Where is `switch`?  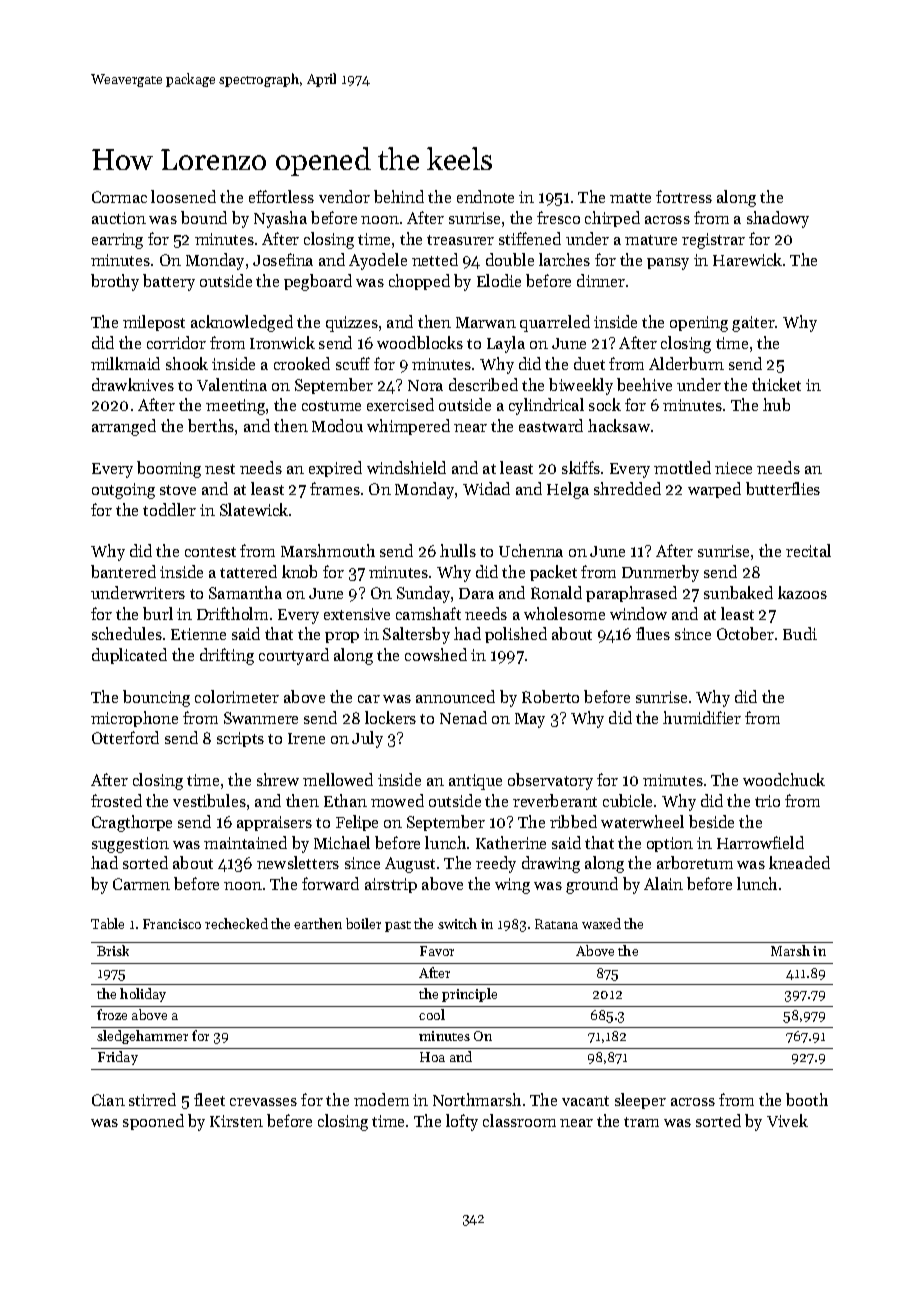
switch is located at coordinates (457, 923).
